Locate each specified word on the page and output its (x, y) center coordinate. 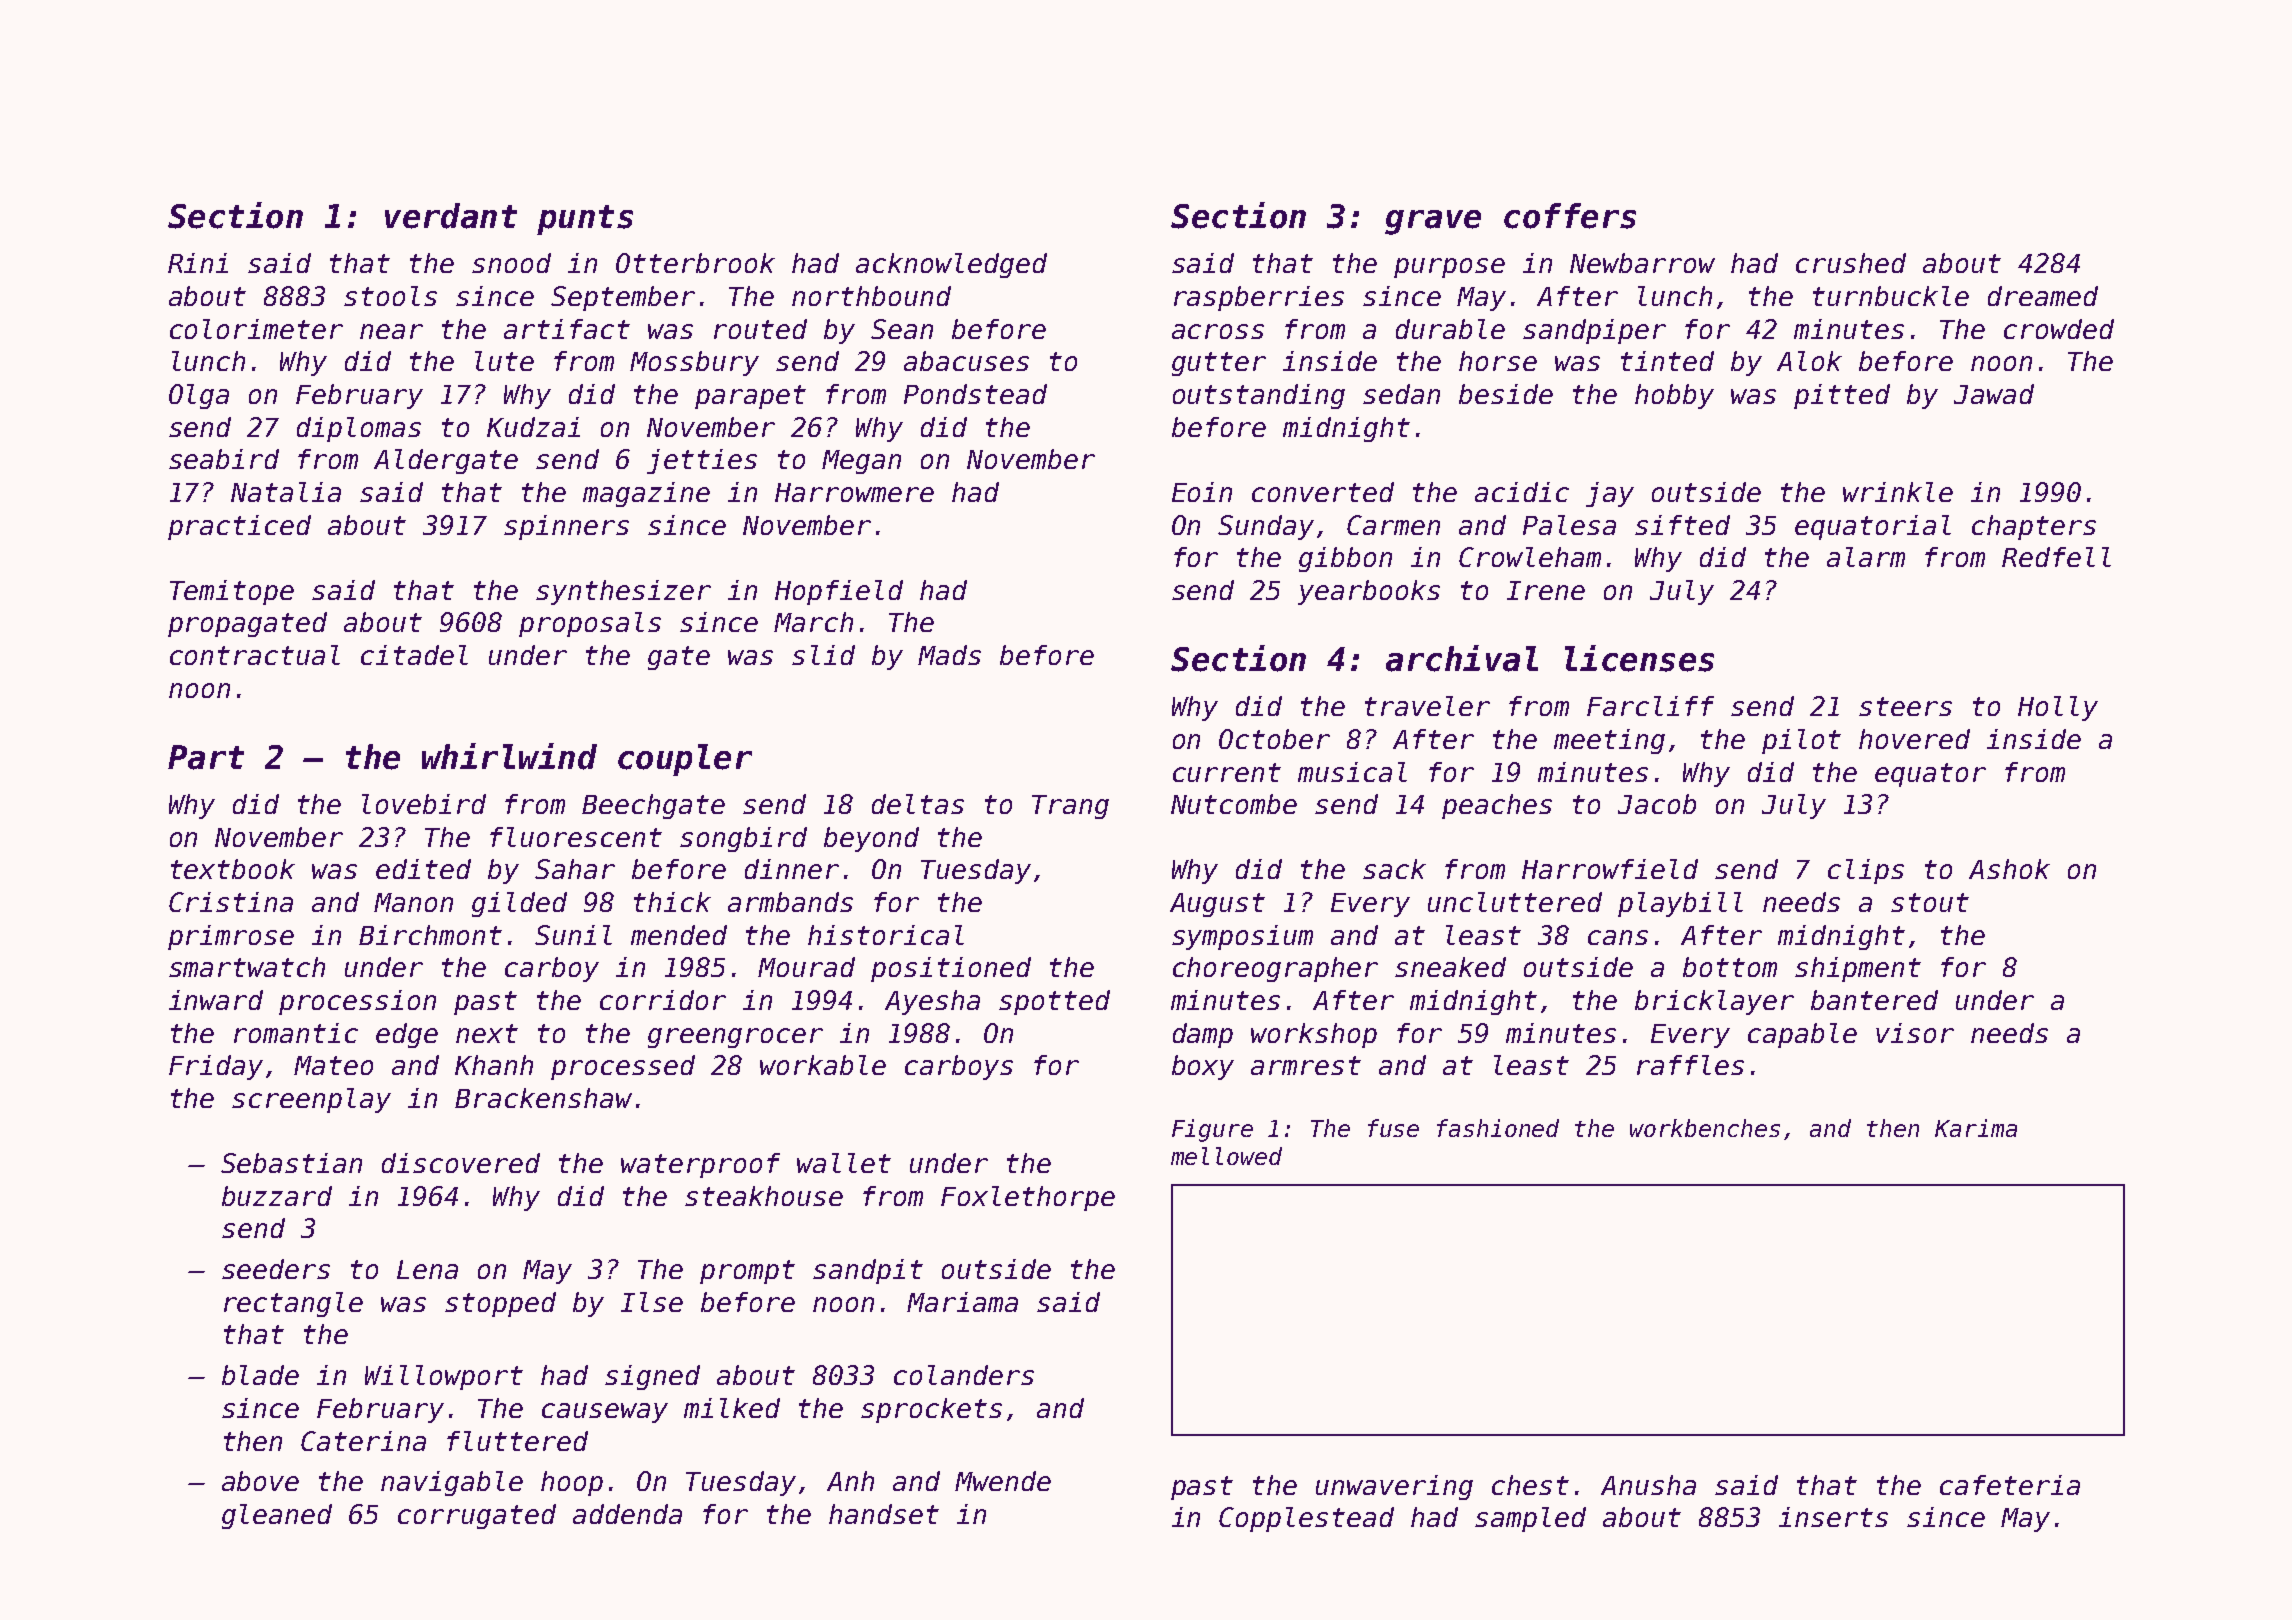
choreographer (1275, 969)
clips (1866, 871)
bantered (1874, 1000)
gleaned (277, 1516)
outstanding (1259, 396)
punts (585, 220)
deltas (918, 804)
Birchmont (430, 935)
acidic (1522, 492)
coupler (685, 760)
